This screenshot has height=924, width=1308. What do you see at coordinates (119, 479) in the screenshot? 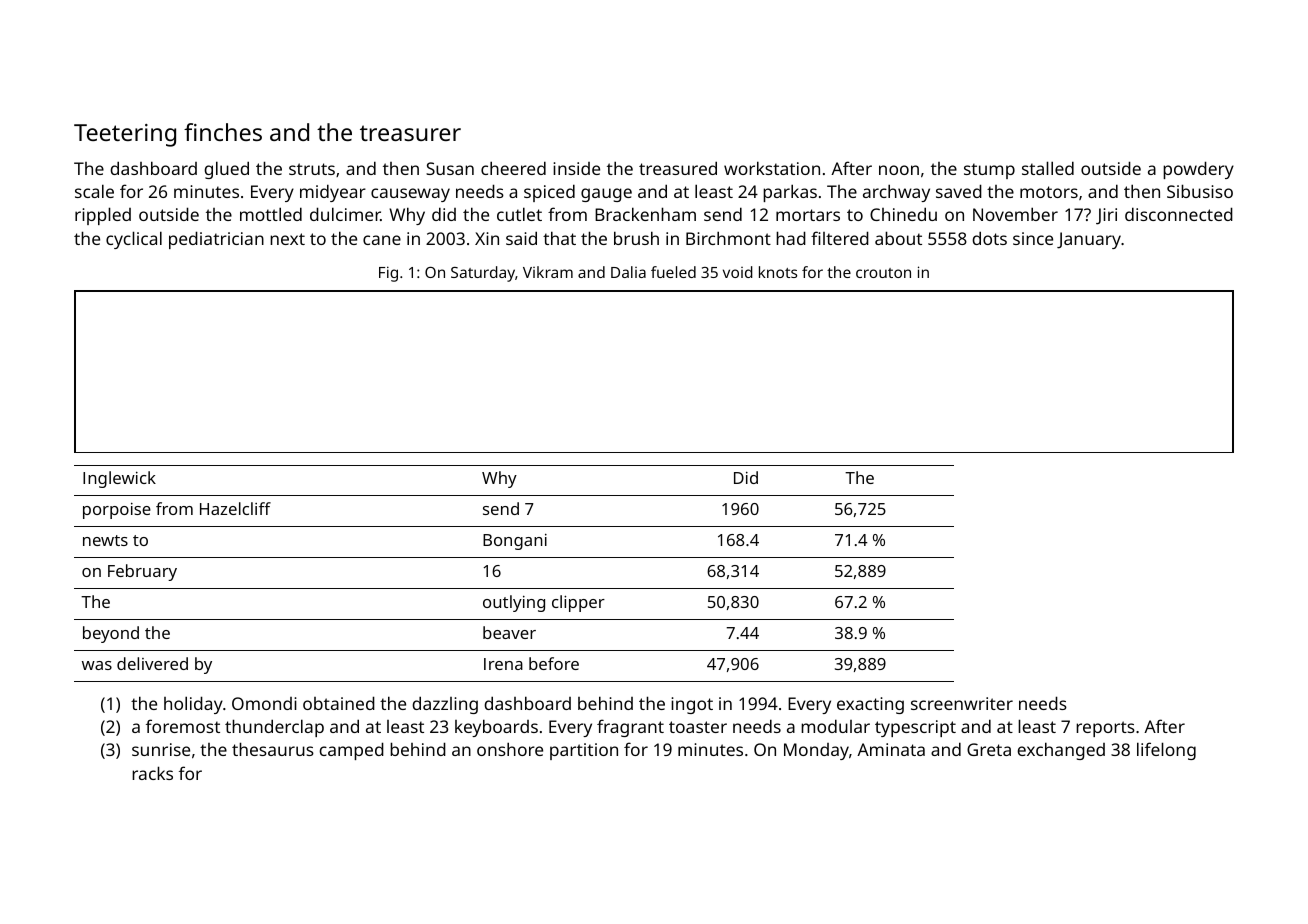
I see `Inglewick` at bounding box center [119, 479].
